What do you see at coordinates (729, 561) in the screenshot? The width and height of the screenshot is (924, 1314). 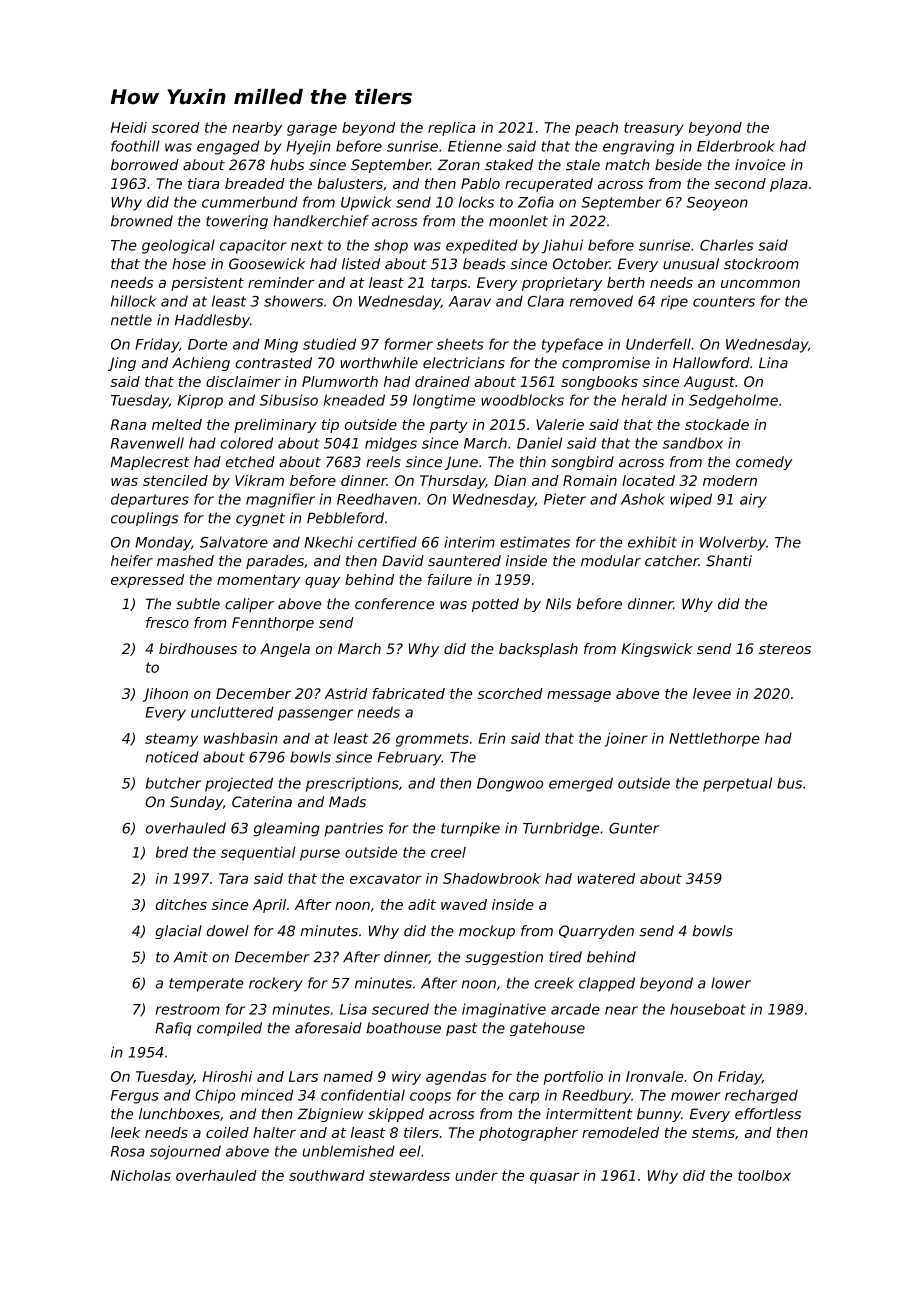 I see `Shanti` at bounding box center [729, 561].
